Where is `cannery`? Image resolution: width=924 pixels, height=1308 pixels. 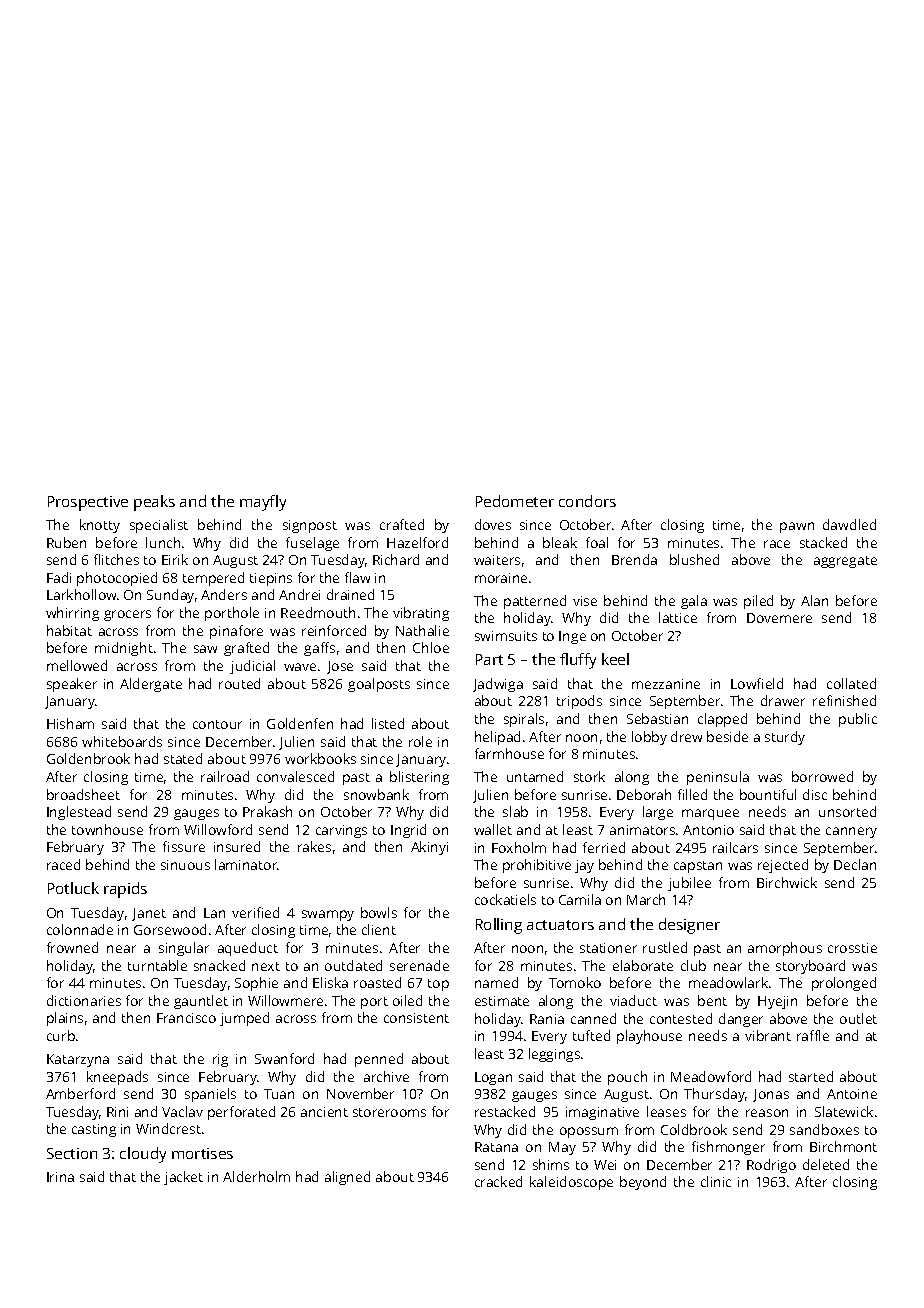
cannery is located at coordinates (851, 832).
